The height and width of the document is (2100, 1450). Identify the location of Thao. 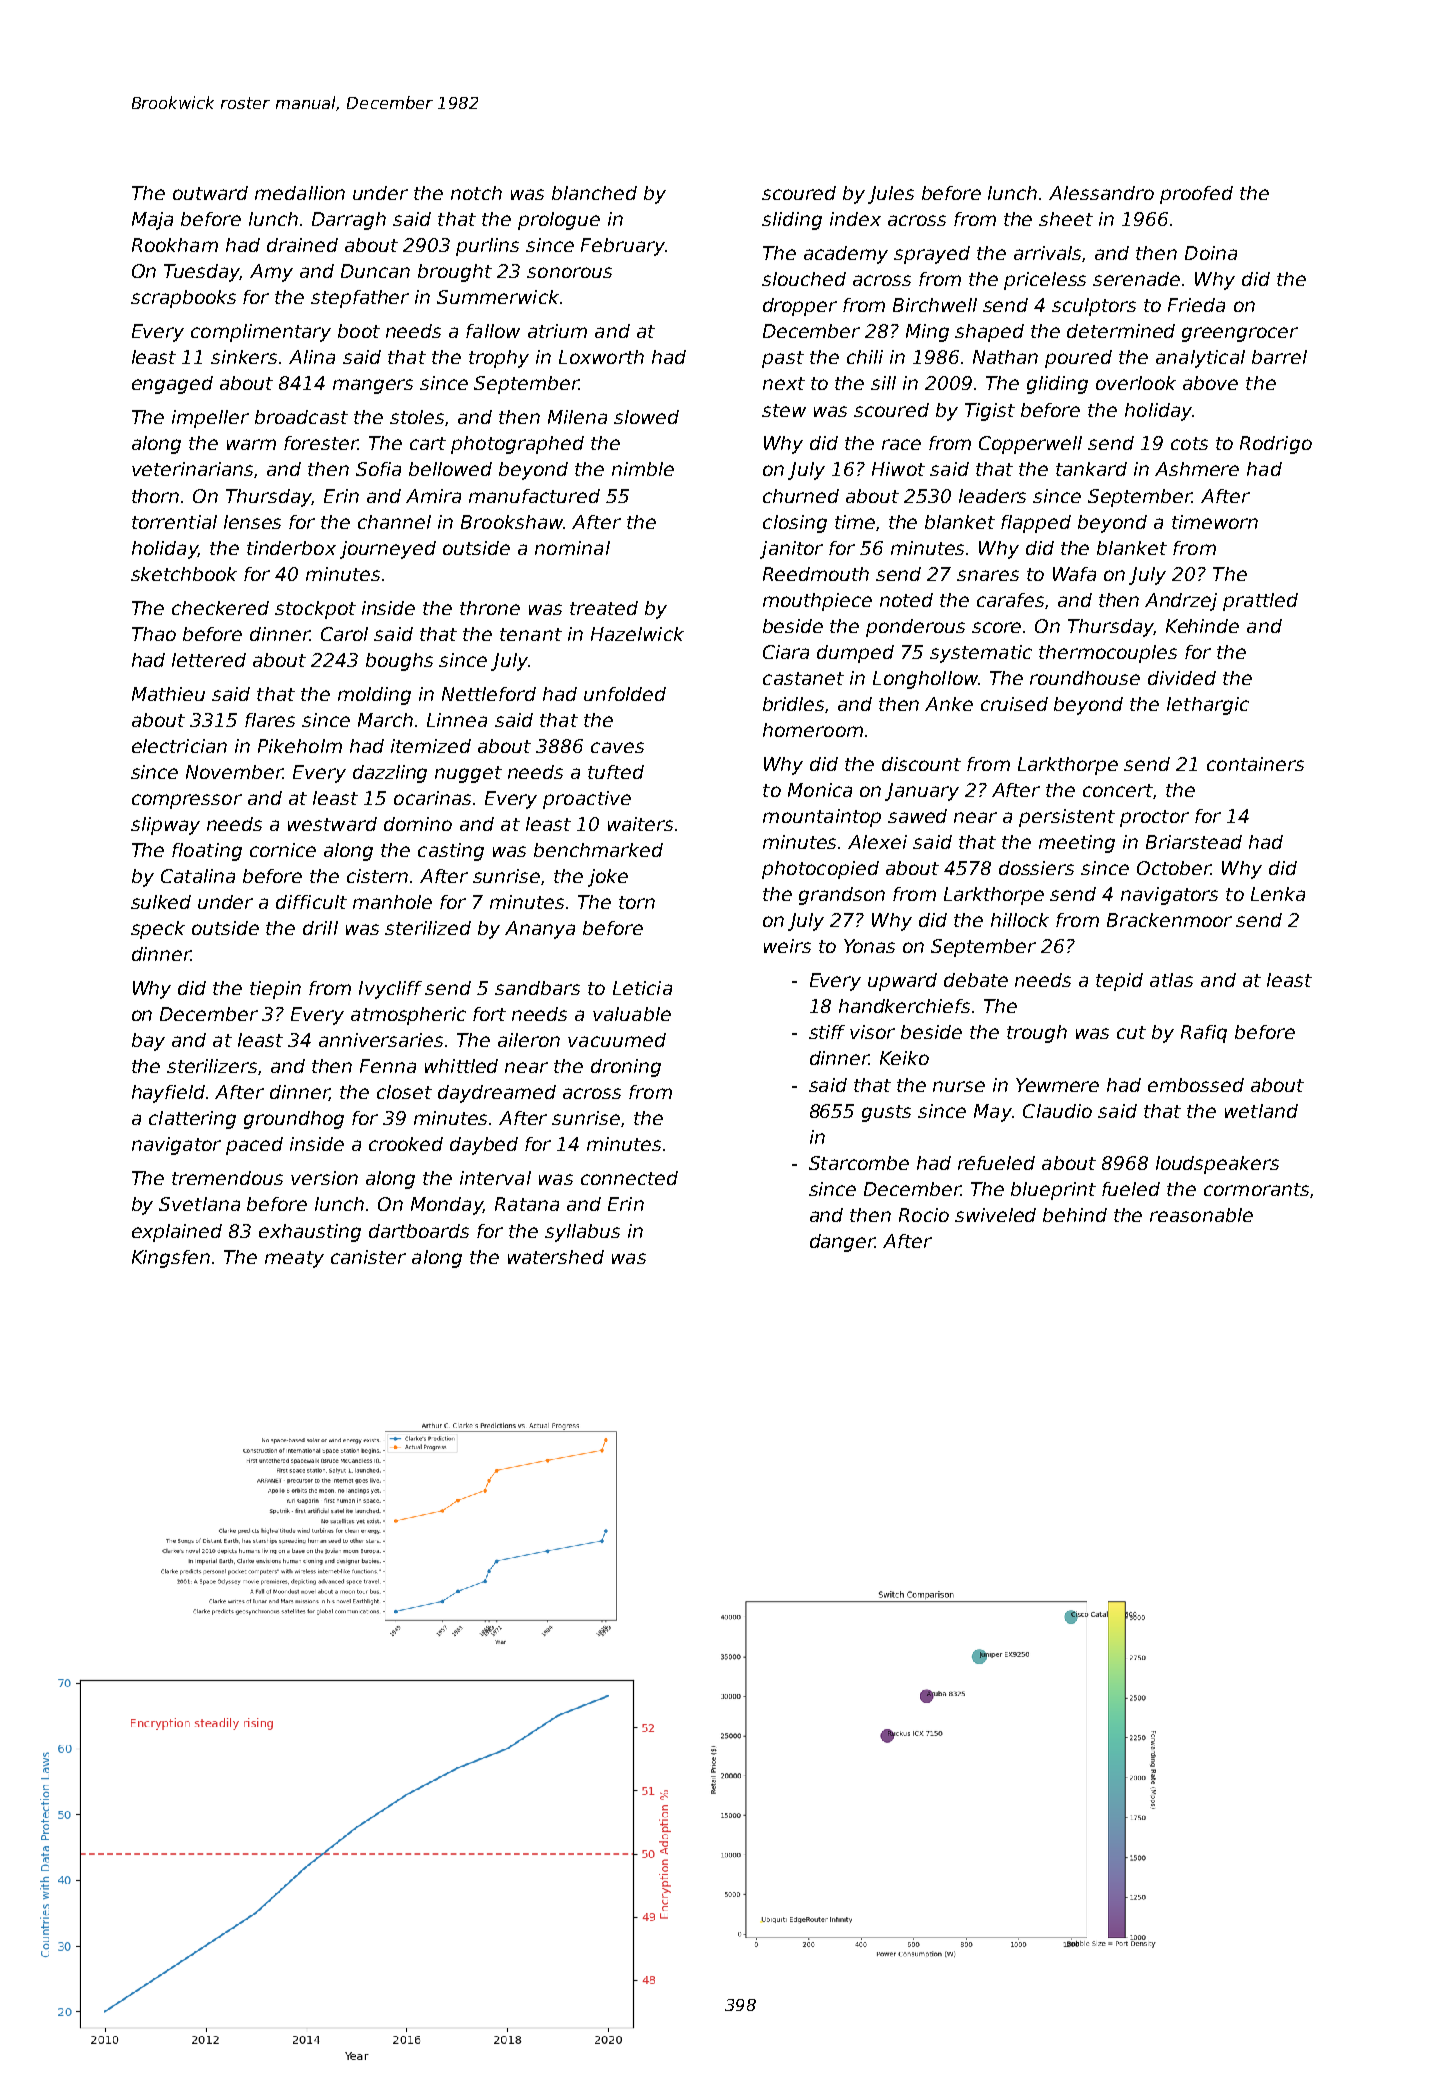
(154, 634).
